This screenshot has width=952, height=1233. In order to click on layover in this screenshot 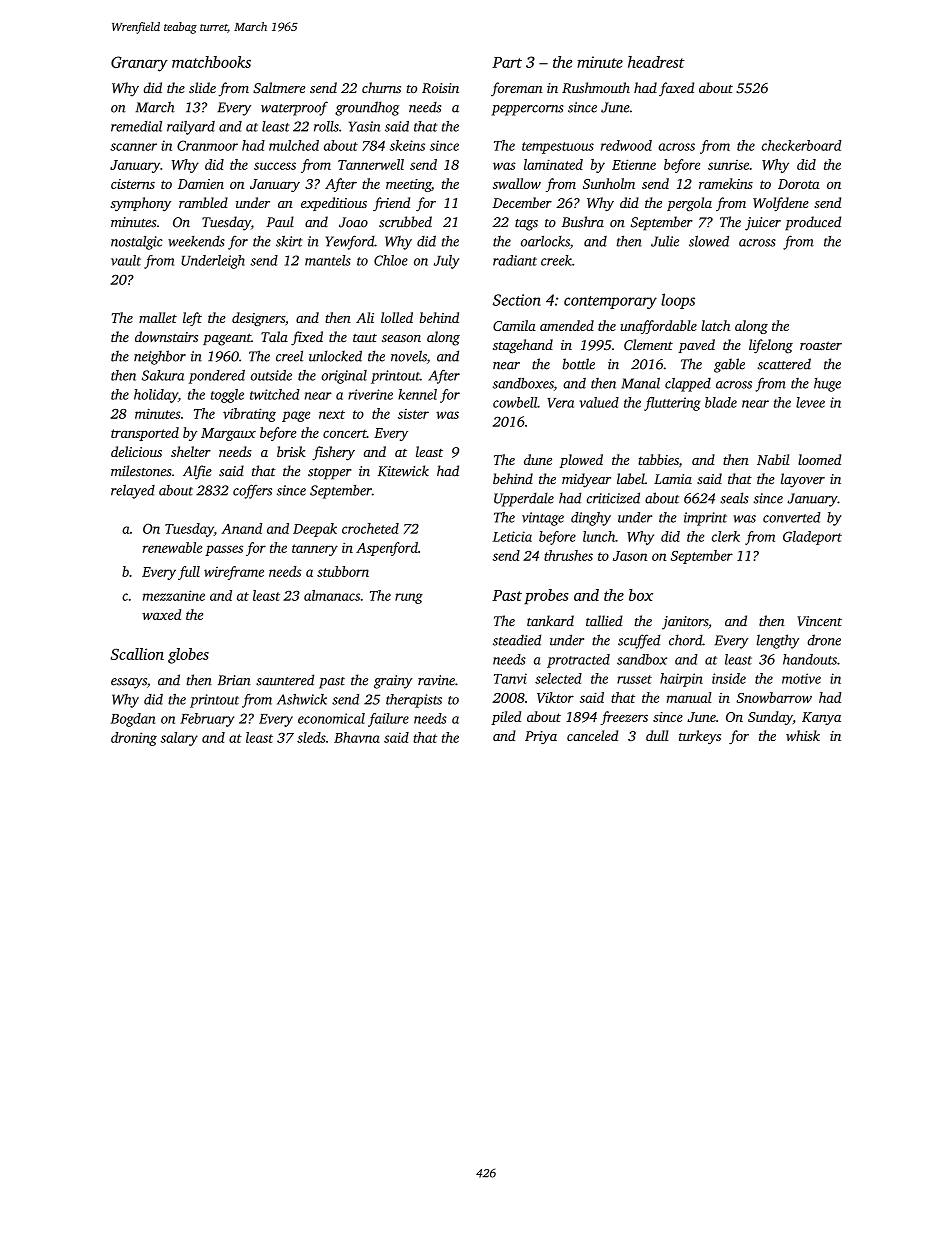, I will do `click(803, 480)`.
